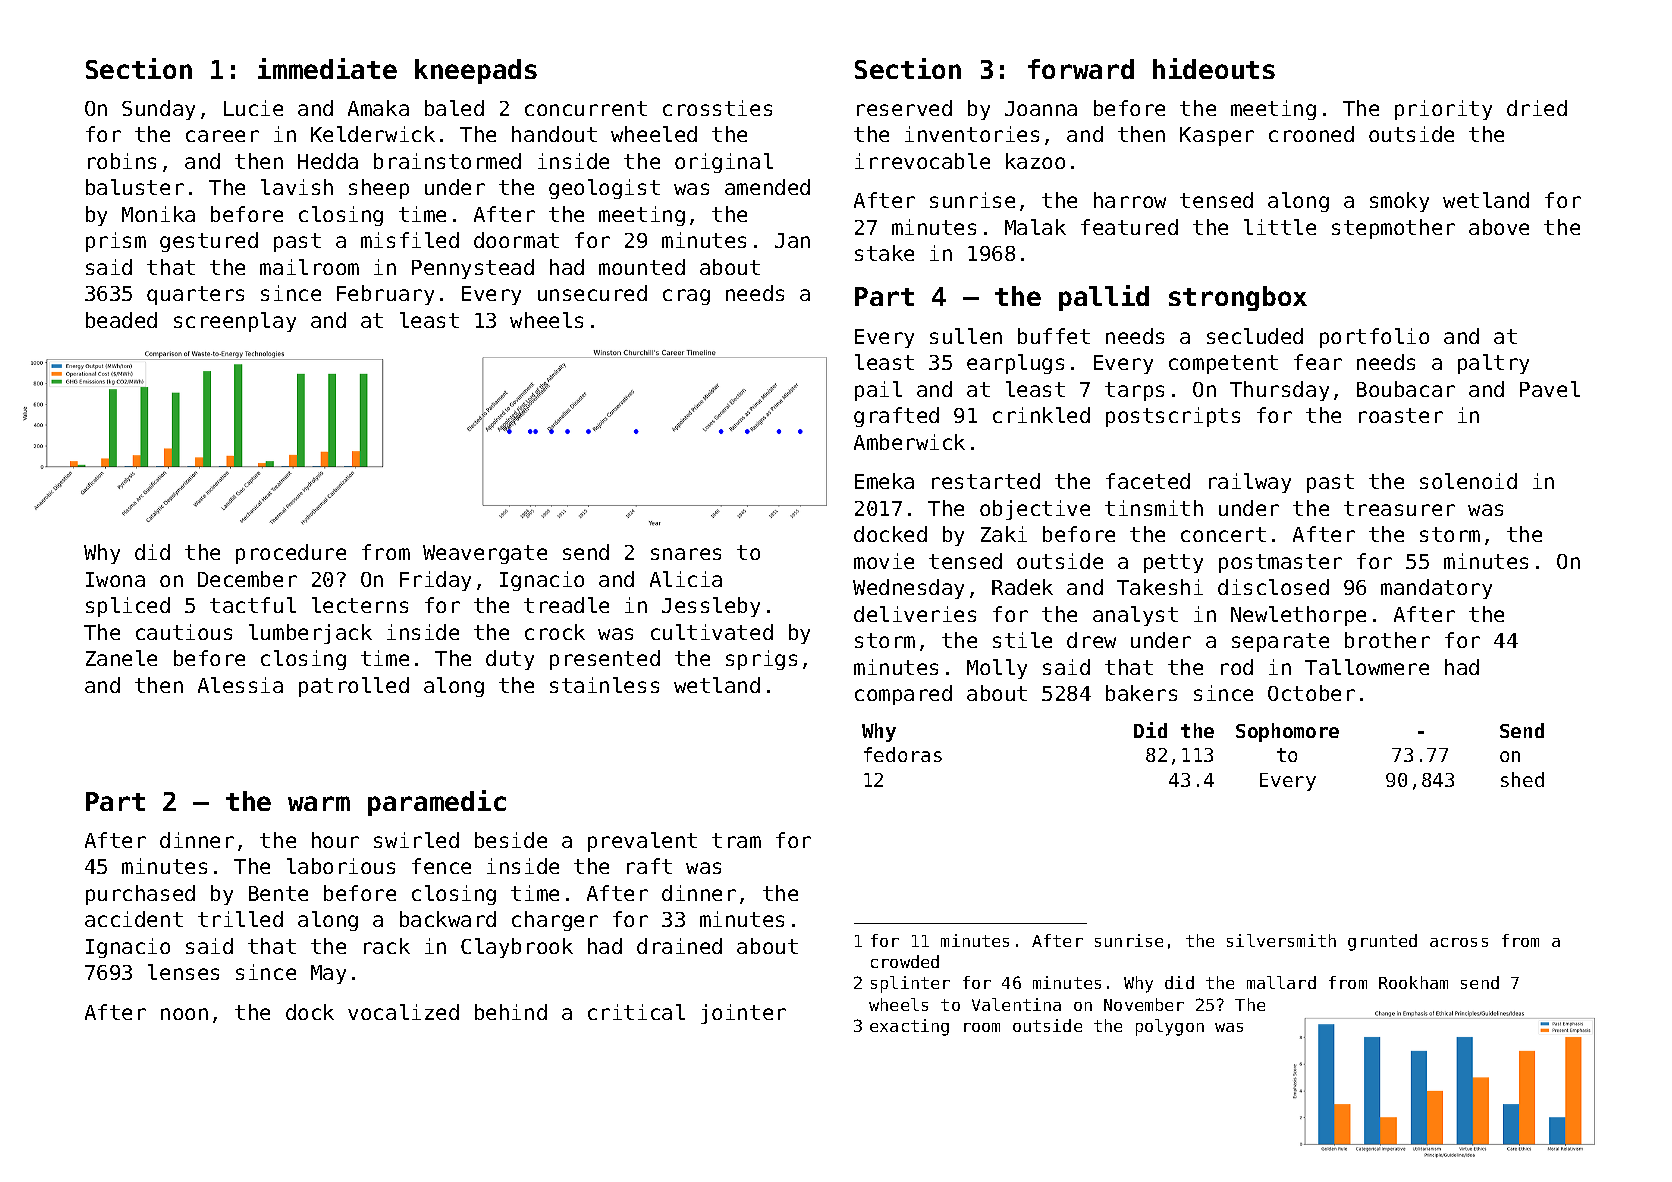  Describe the element at coordinates (510, 660) in the document. I see `duty` at that location.
